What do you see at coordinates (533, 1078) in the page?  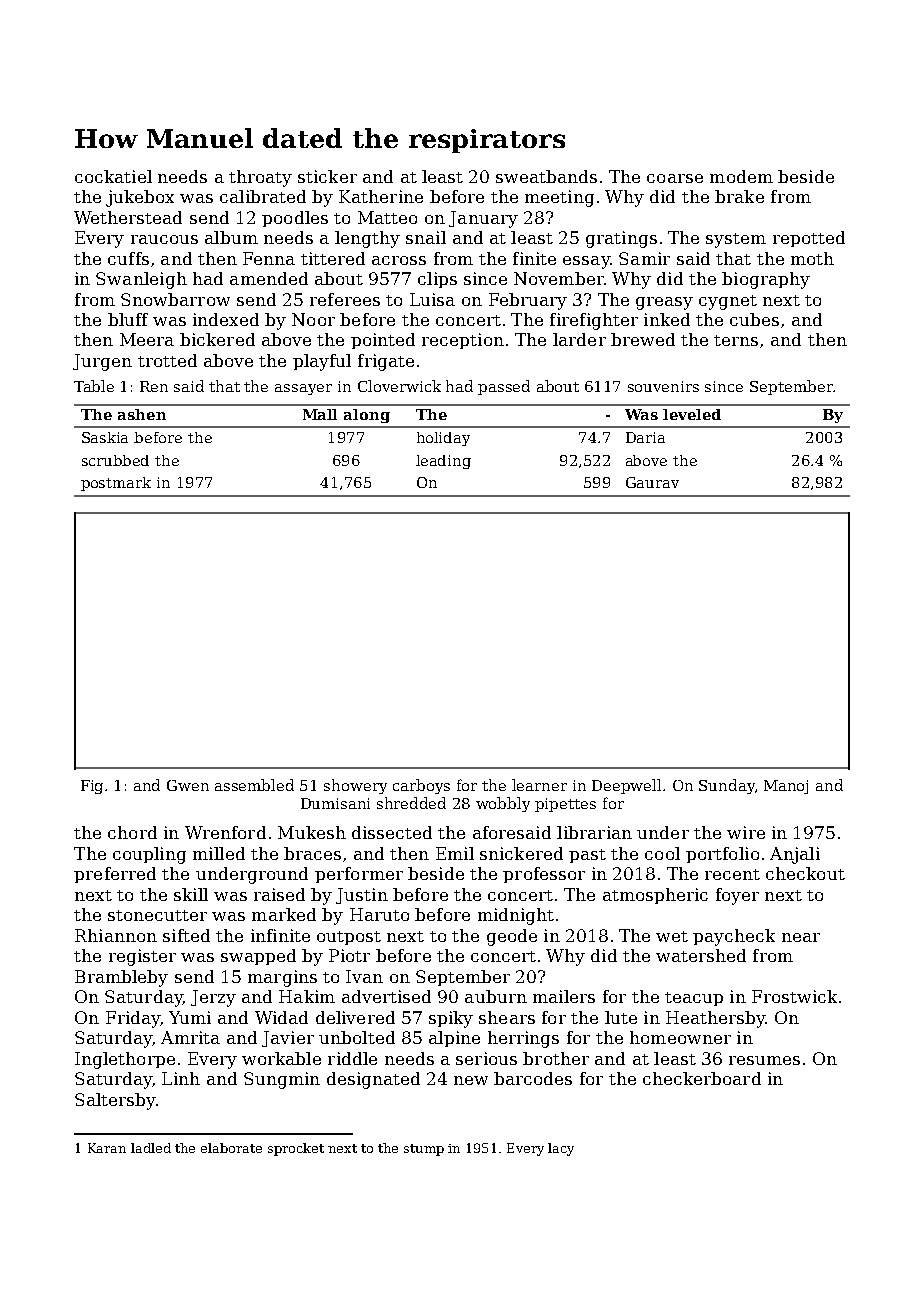 I see `barcodes` at bounding box center [533, 1078].
